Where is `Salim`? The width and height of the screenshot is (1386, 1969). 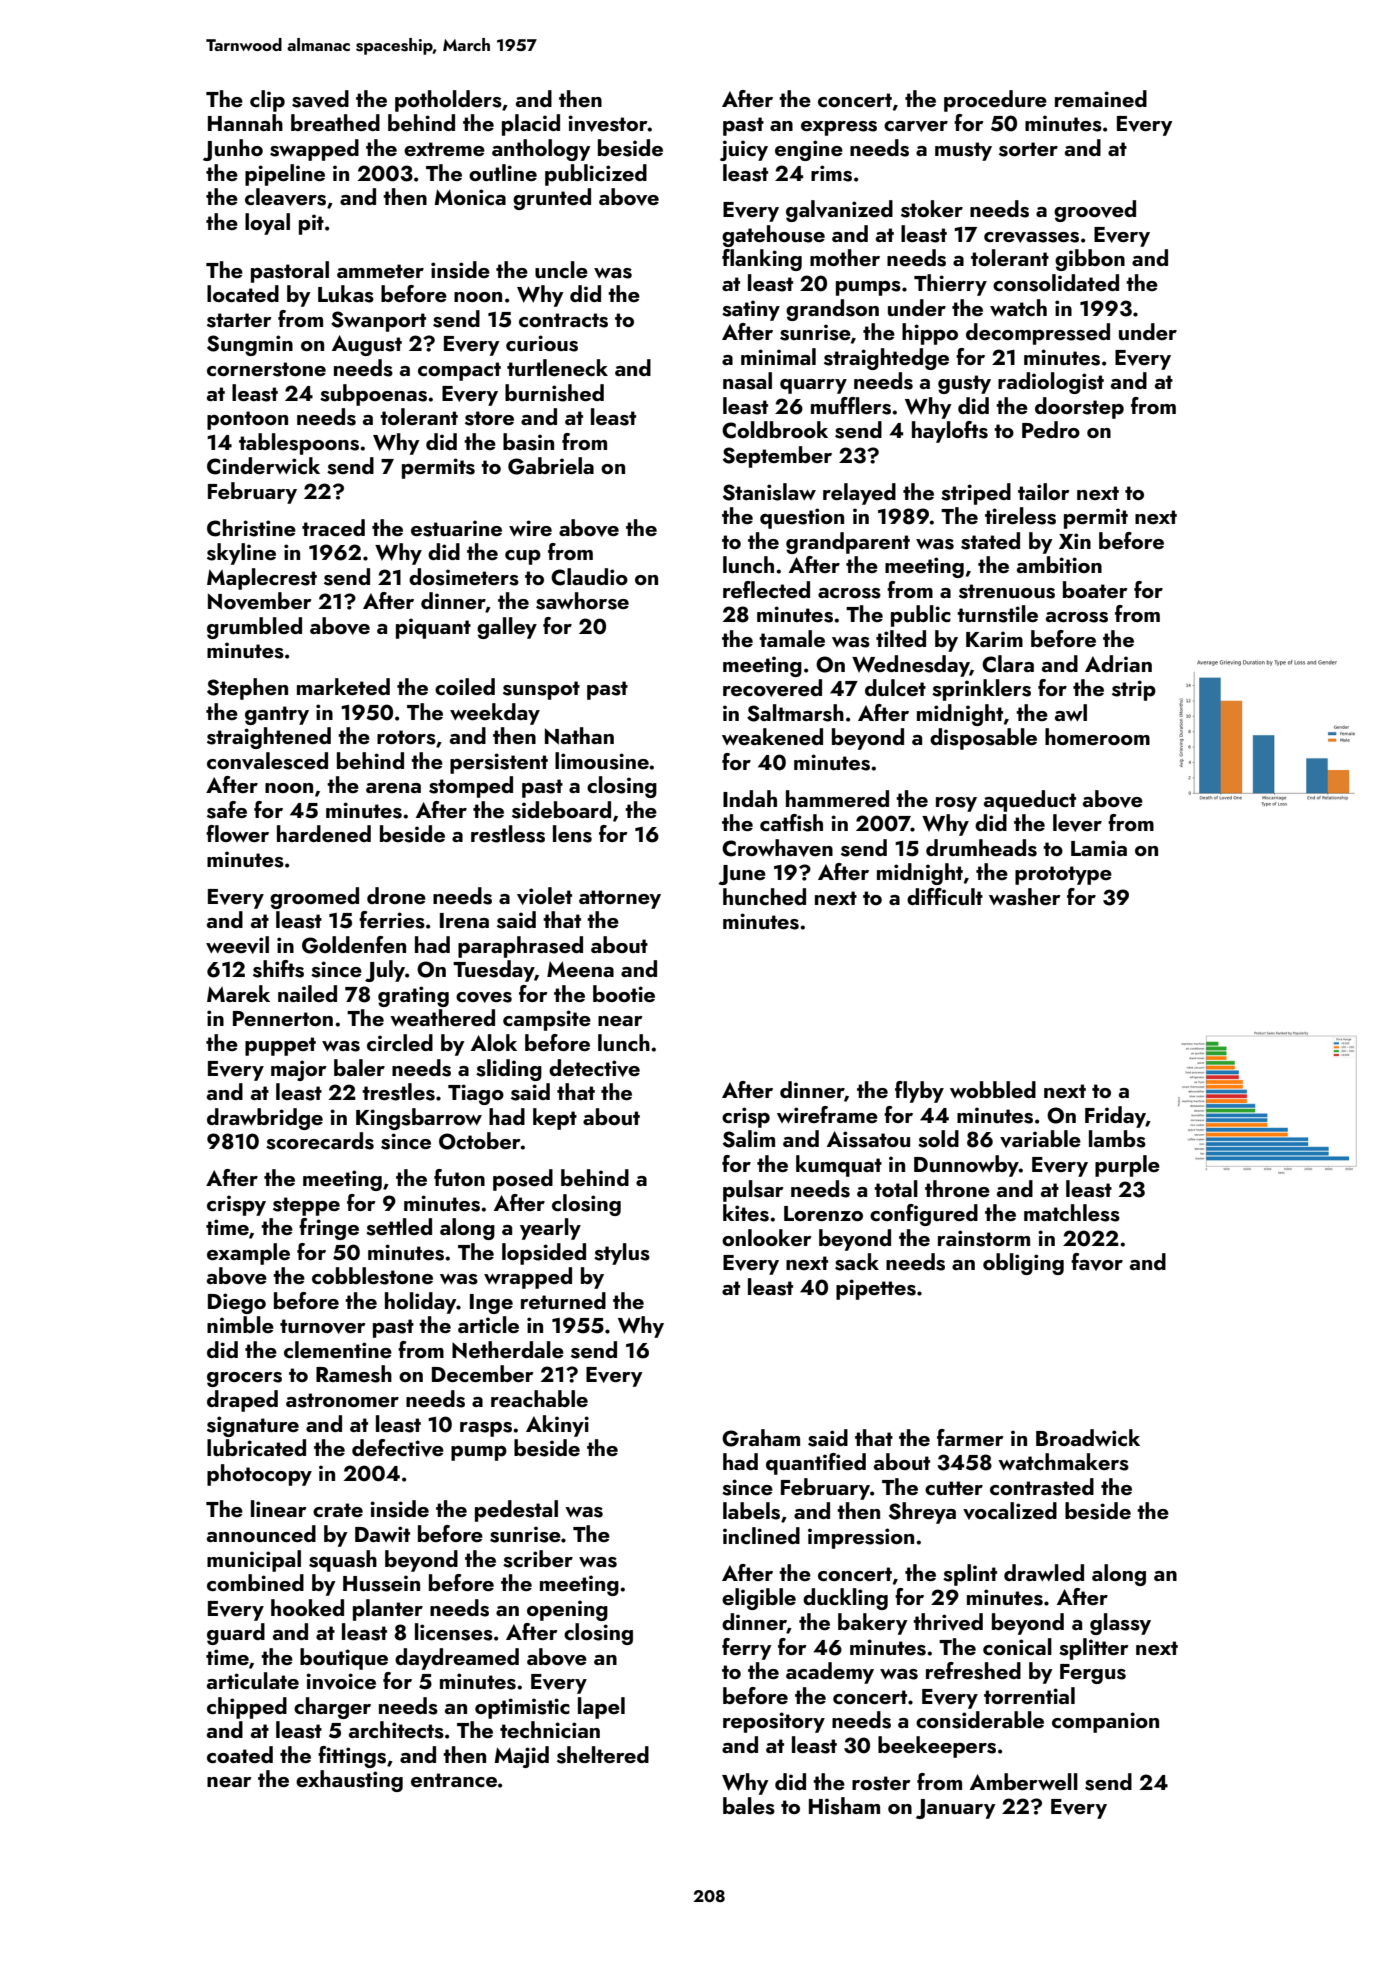
Salim is located at coordinates (749, 1139).
